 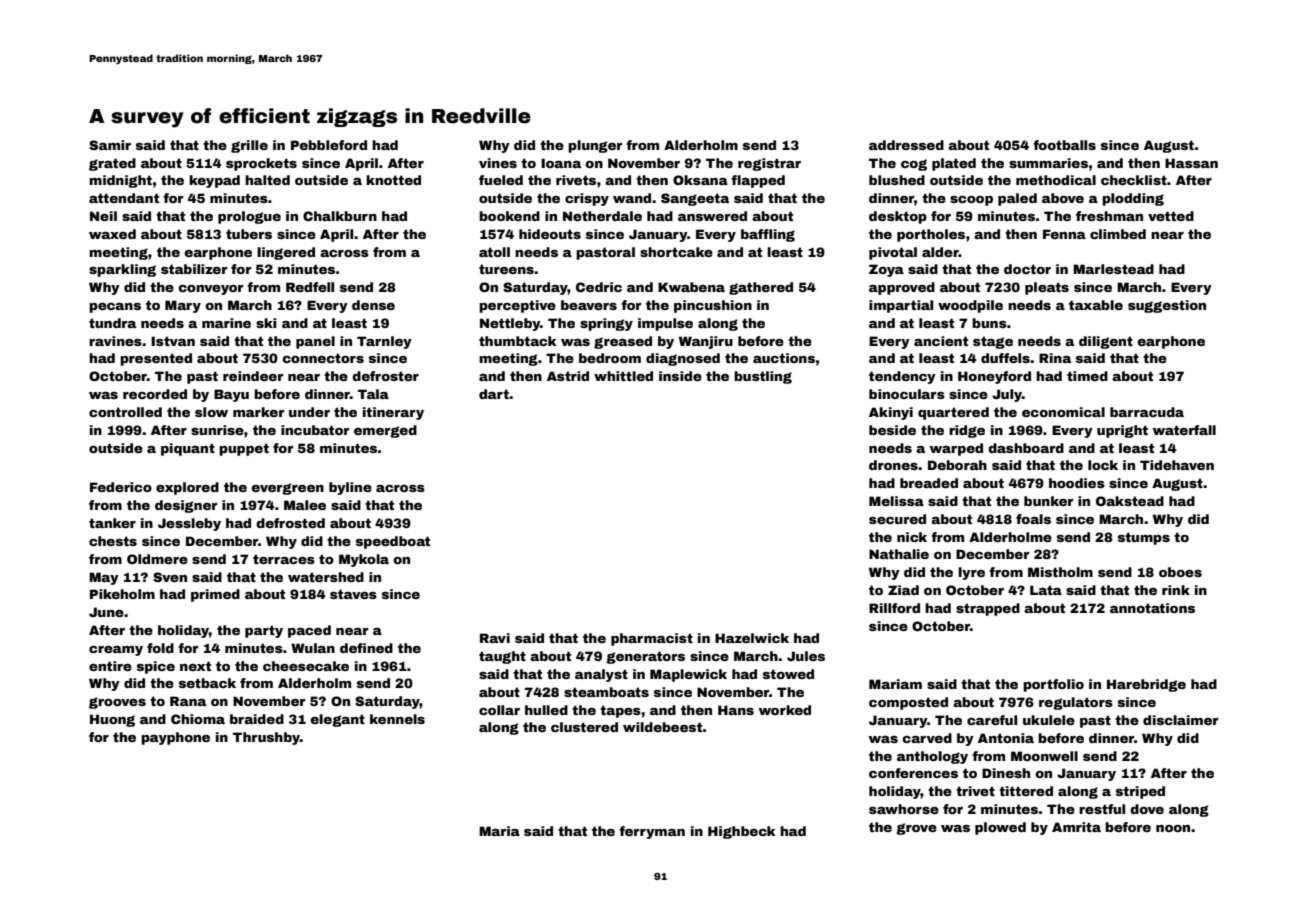 I want to click on elegant, so click(x=337, y=720).
